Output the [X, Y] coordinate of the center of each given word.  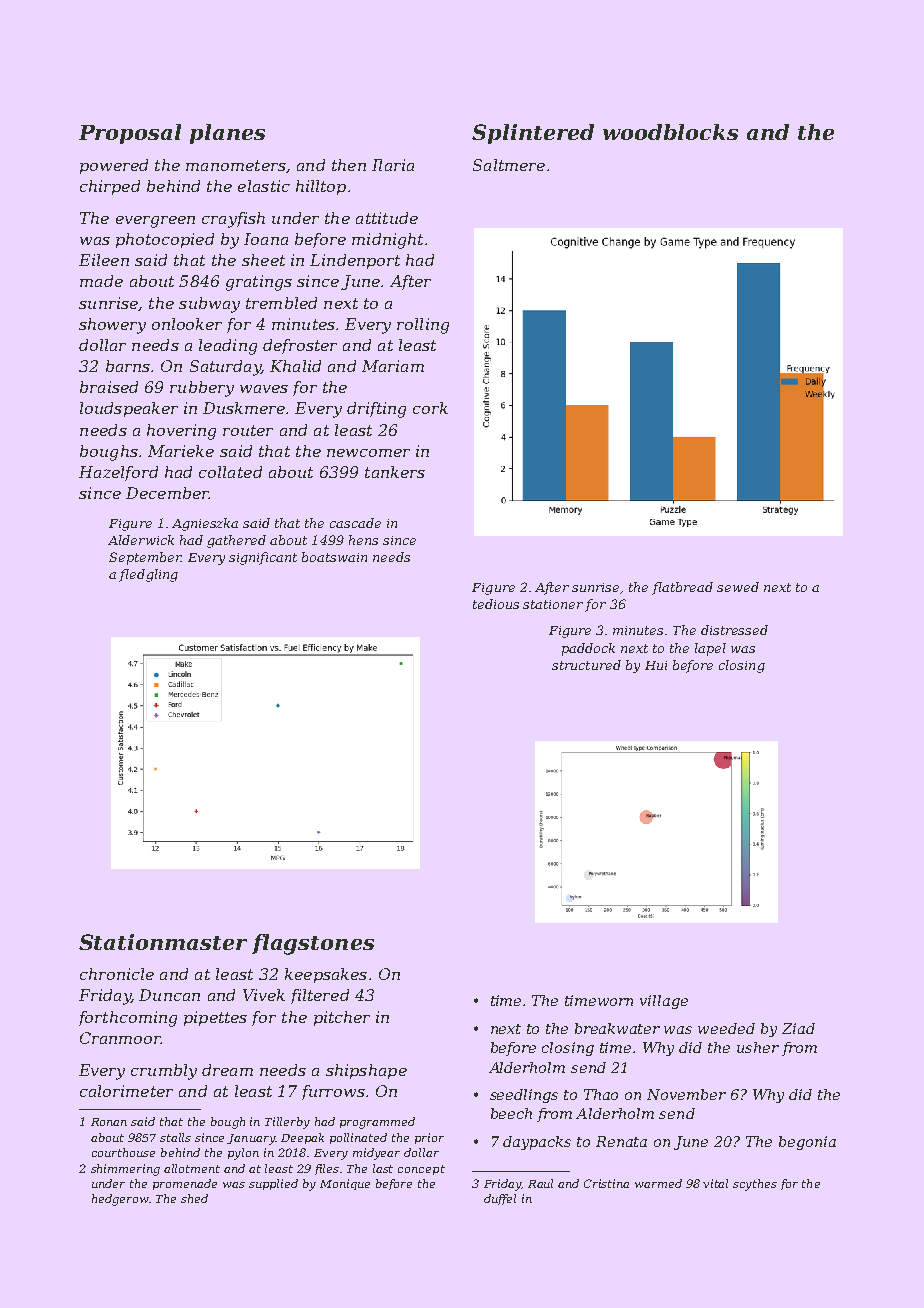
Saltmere [509, 165]
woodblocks [670, 132]
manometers [236, 165]
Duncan [169, 995]
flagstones [313, 944]
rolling [423, 326]
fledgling [148, 575]
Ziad [798, 1028]
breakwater [617, 1028]
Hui [656, 665]
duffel [500, 1199]
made [101, 281]
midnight [387, 241]
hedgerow [120, 1200]
